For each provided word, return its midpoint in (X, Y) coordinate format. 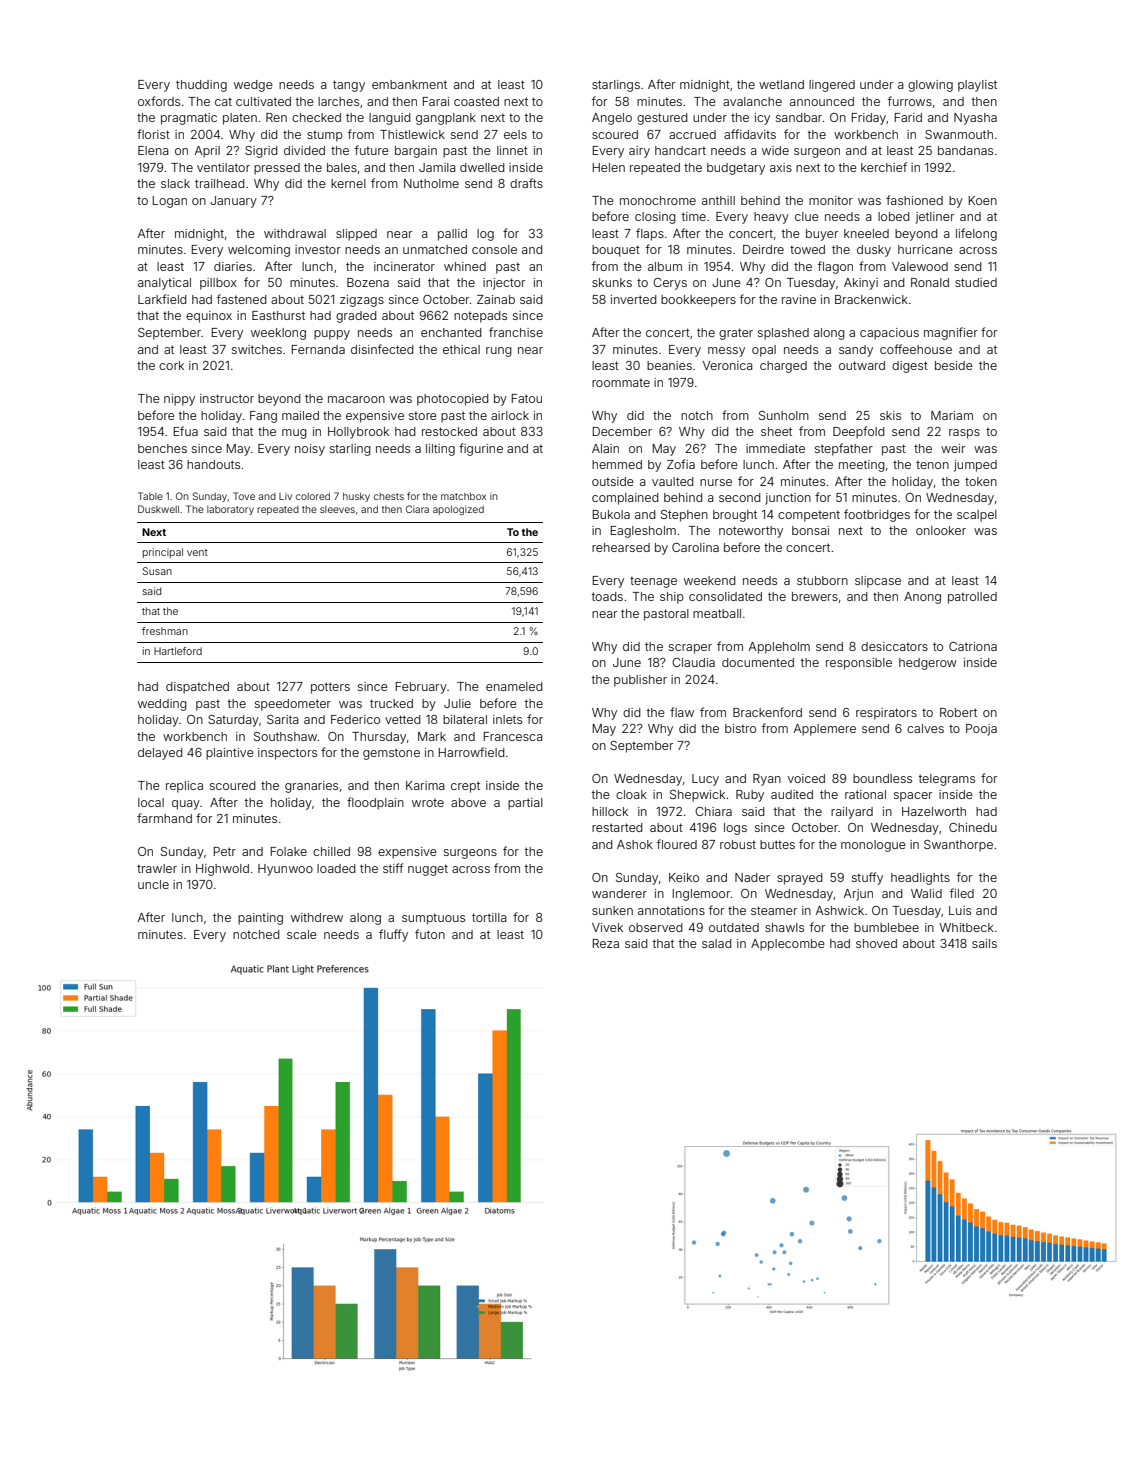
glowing (930, 86)
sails (984, 943)
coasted (476, 101)
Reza (606, 943)
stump (325, 136)
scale (302, 934)
